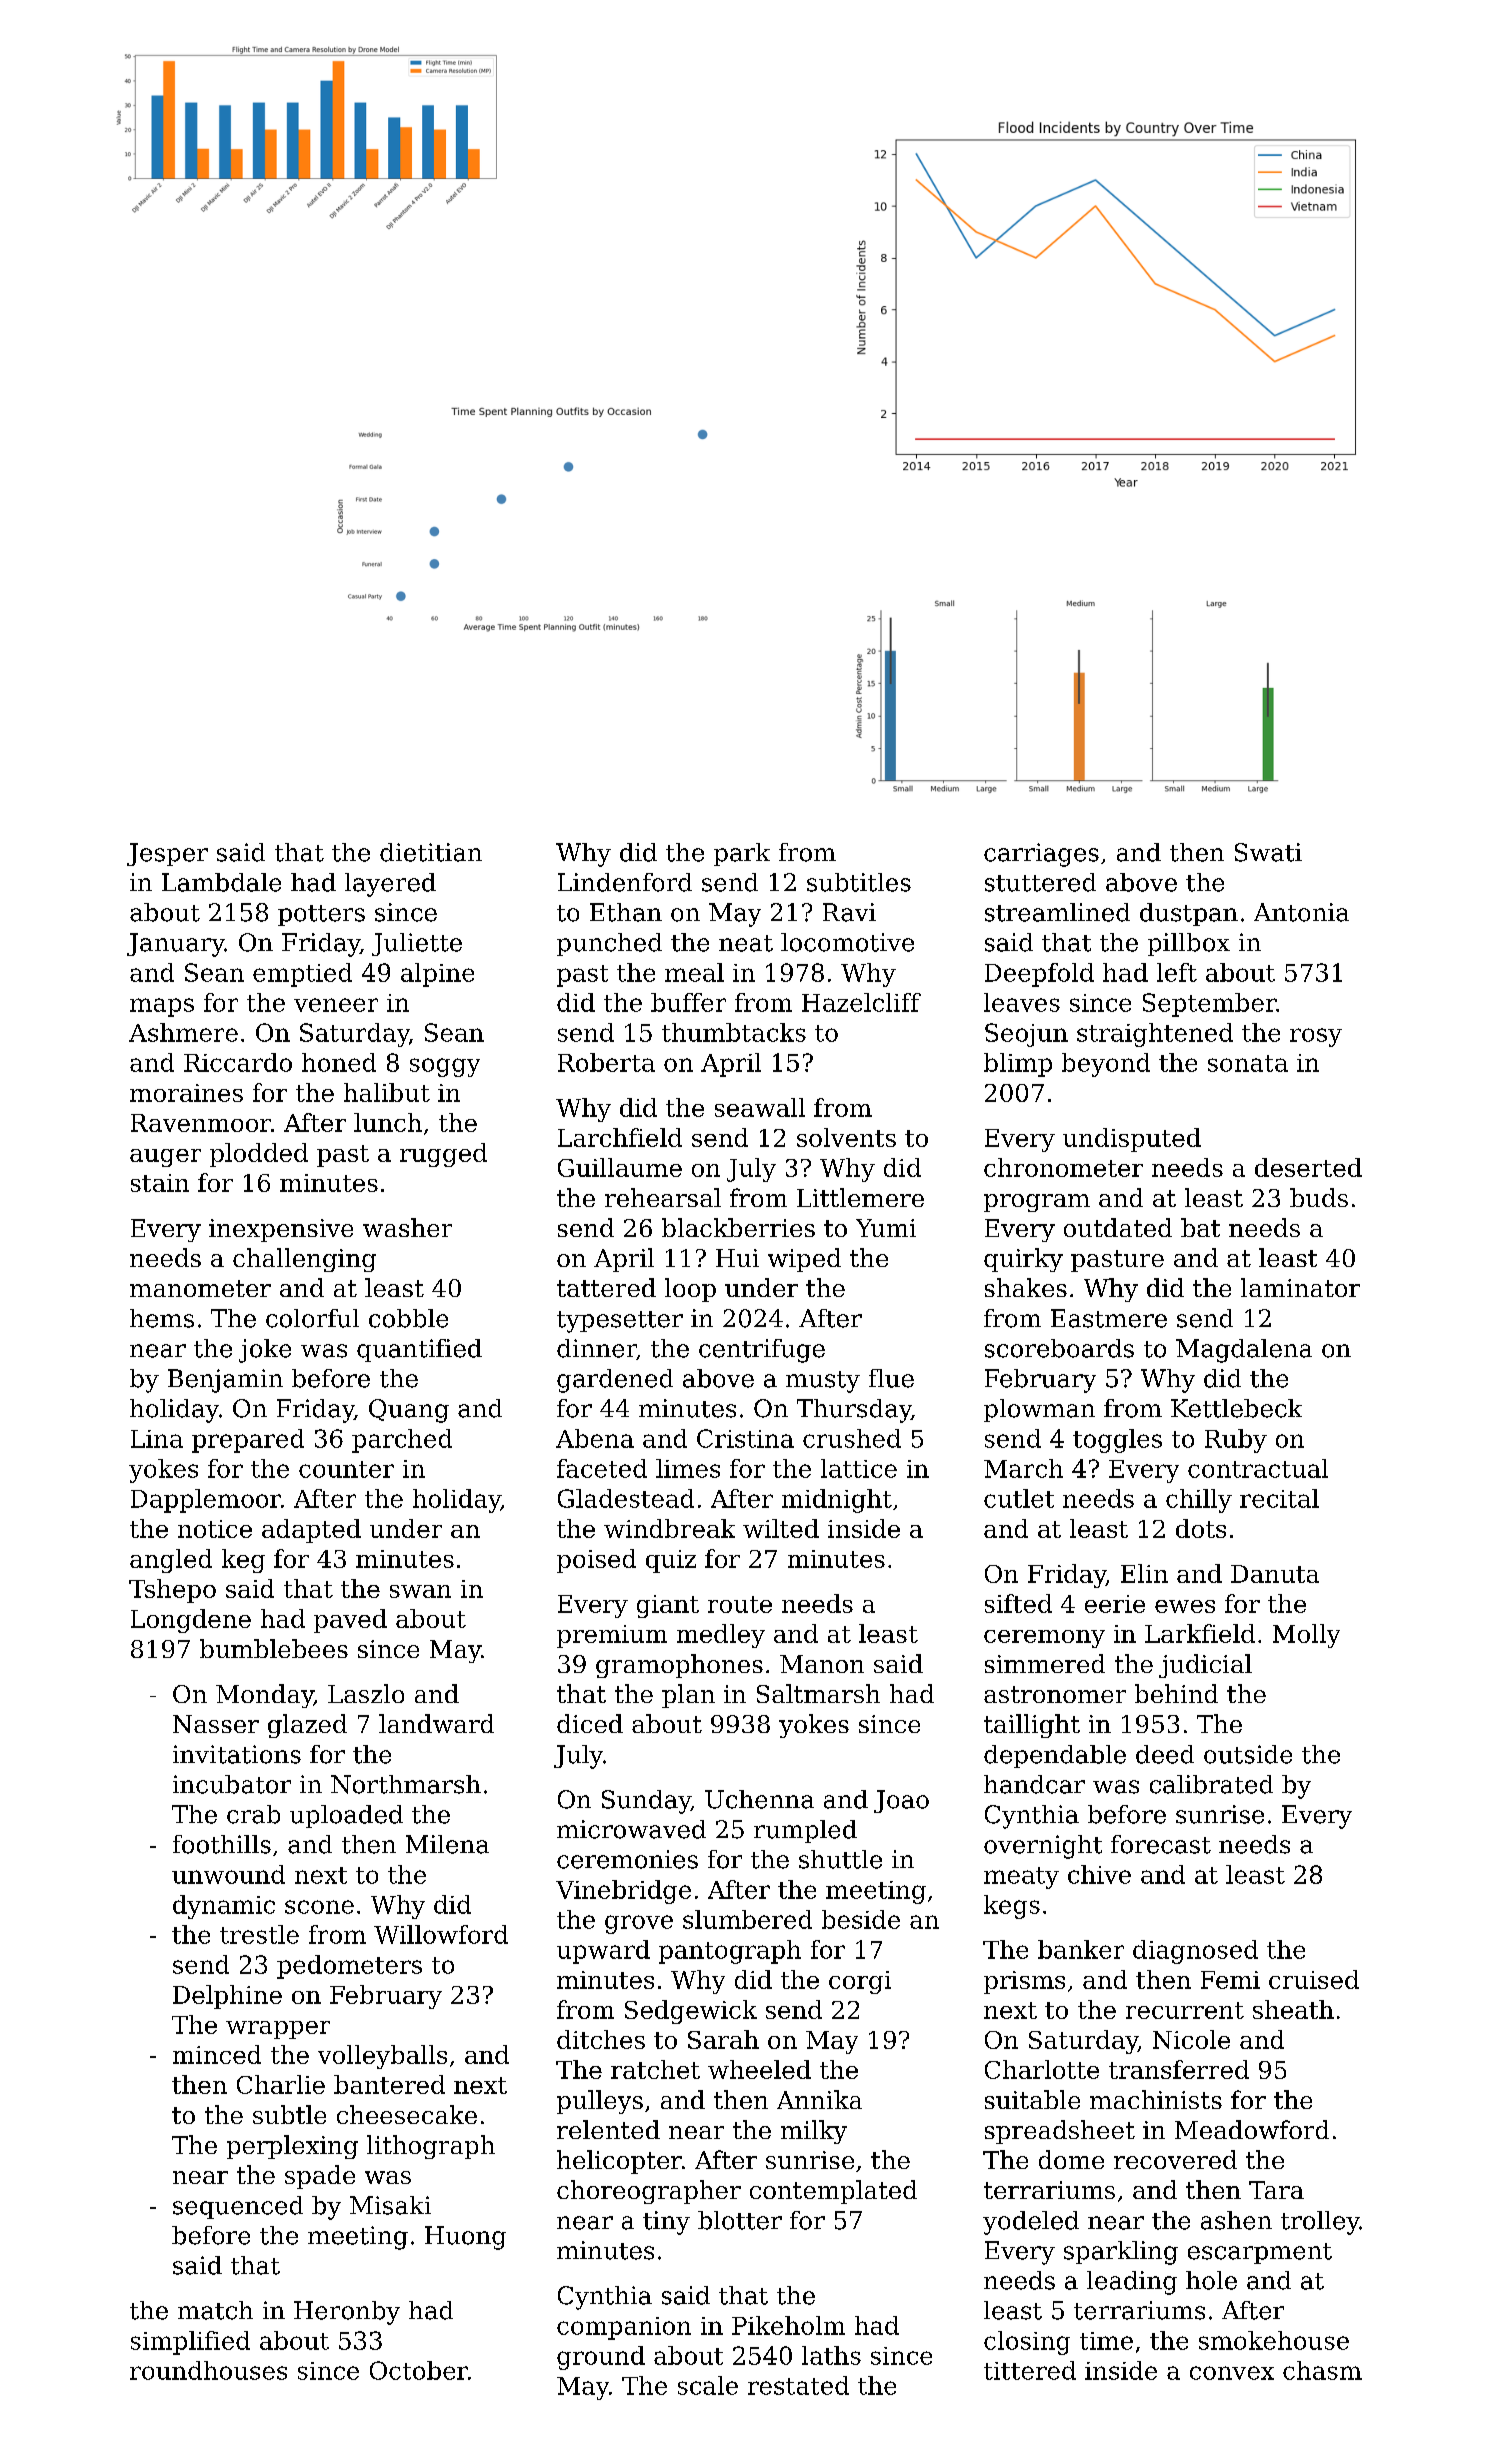 This document has width=1496, height=2464. I want to click on carriages, so click(1041, 855).
